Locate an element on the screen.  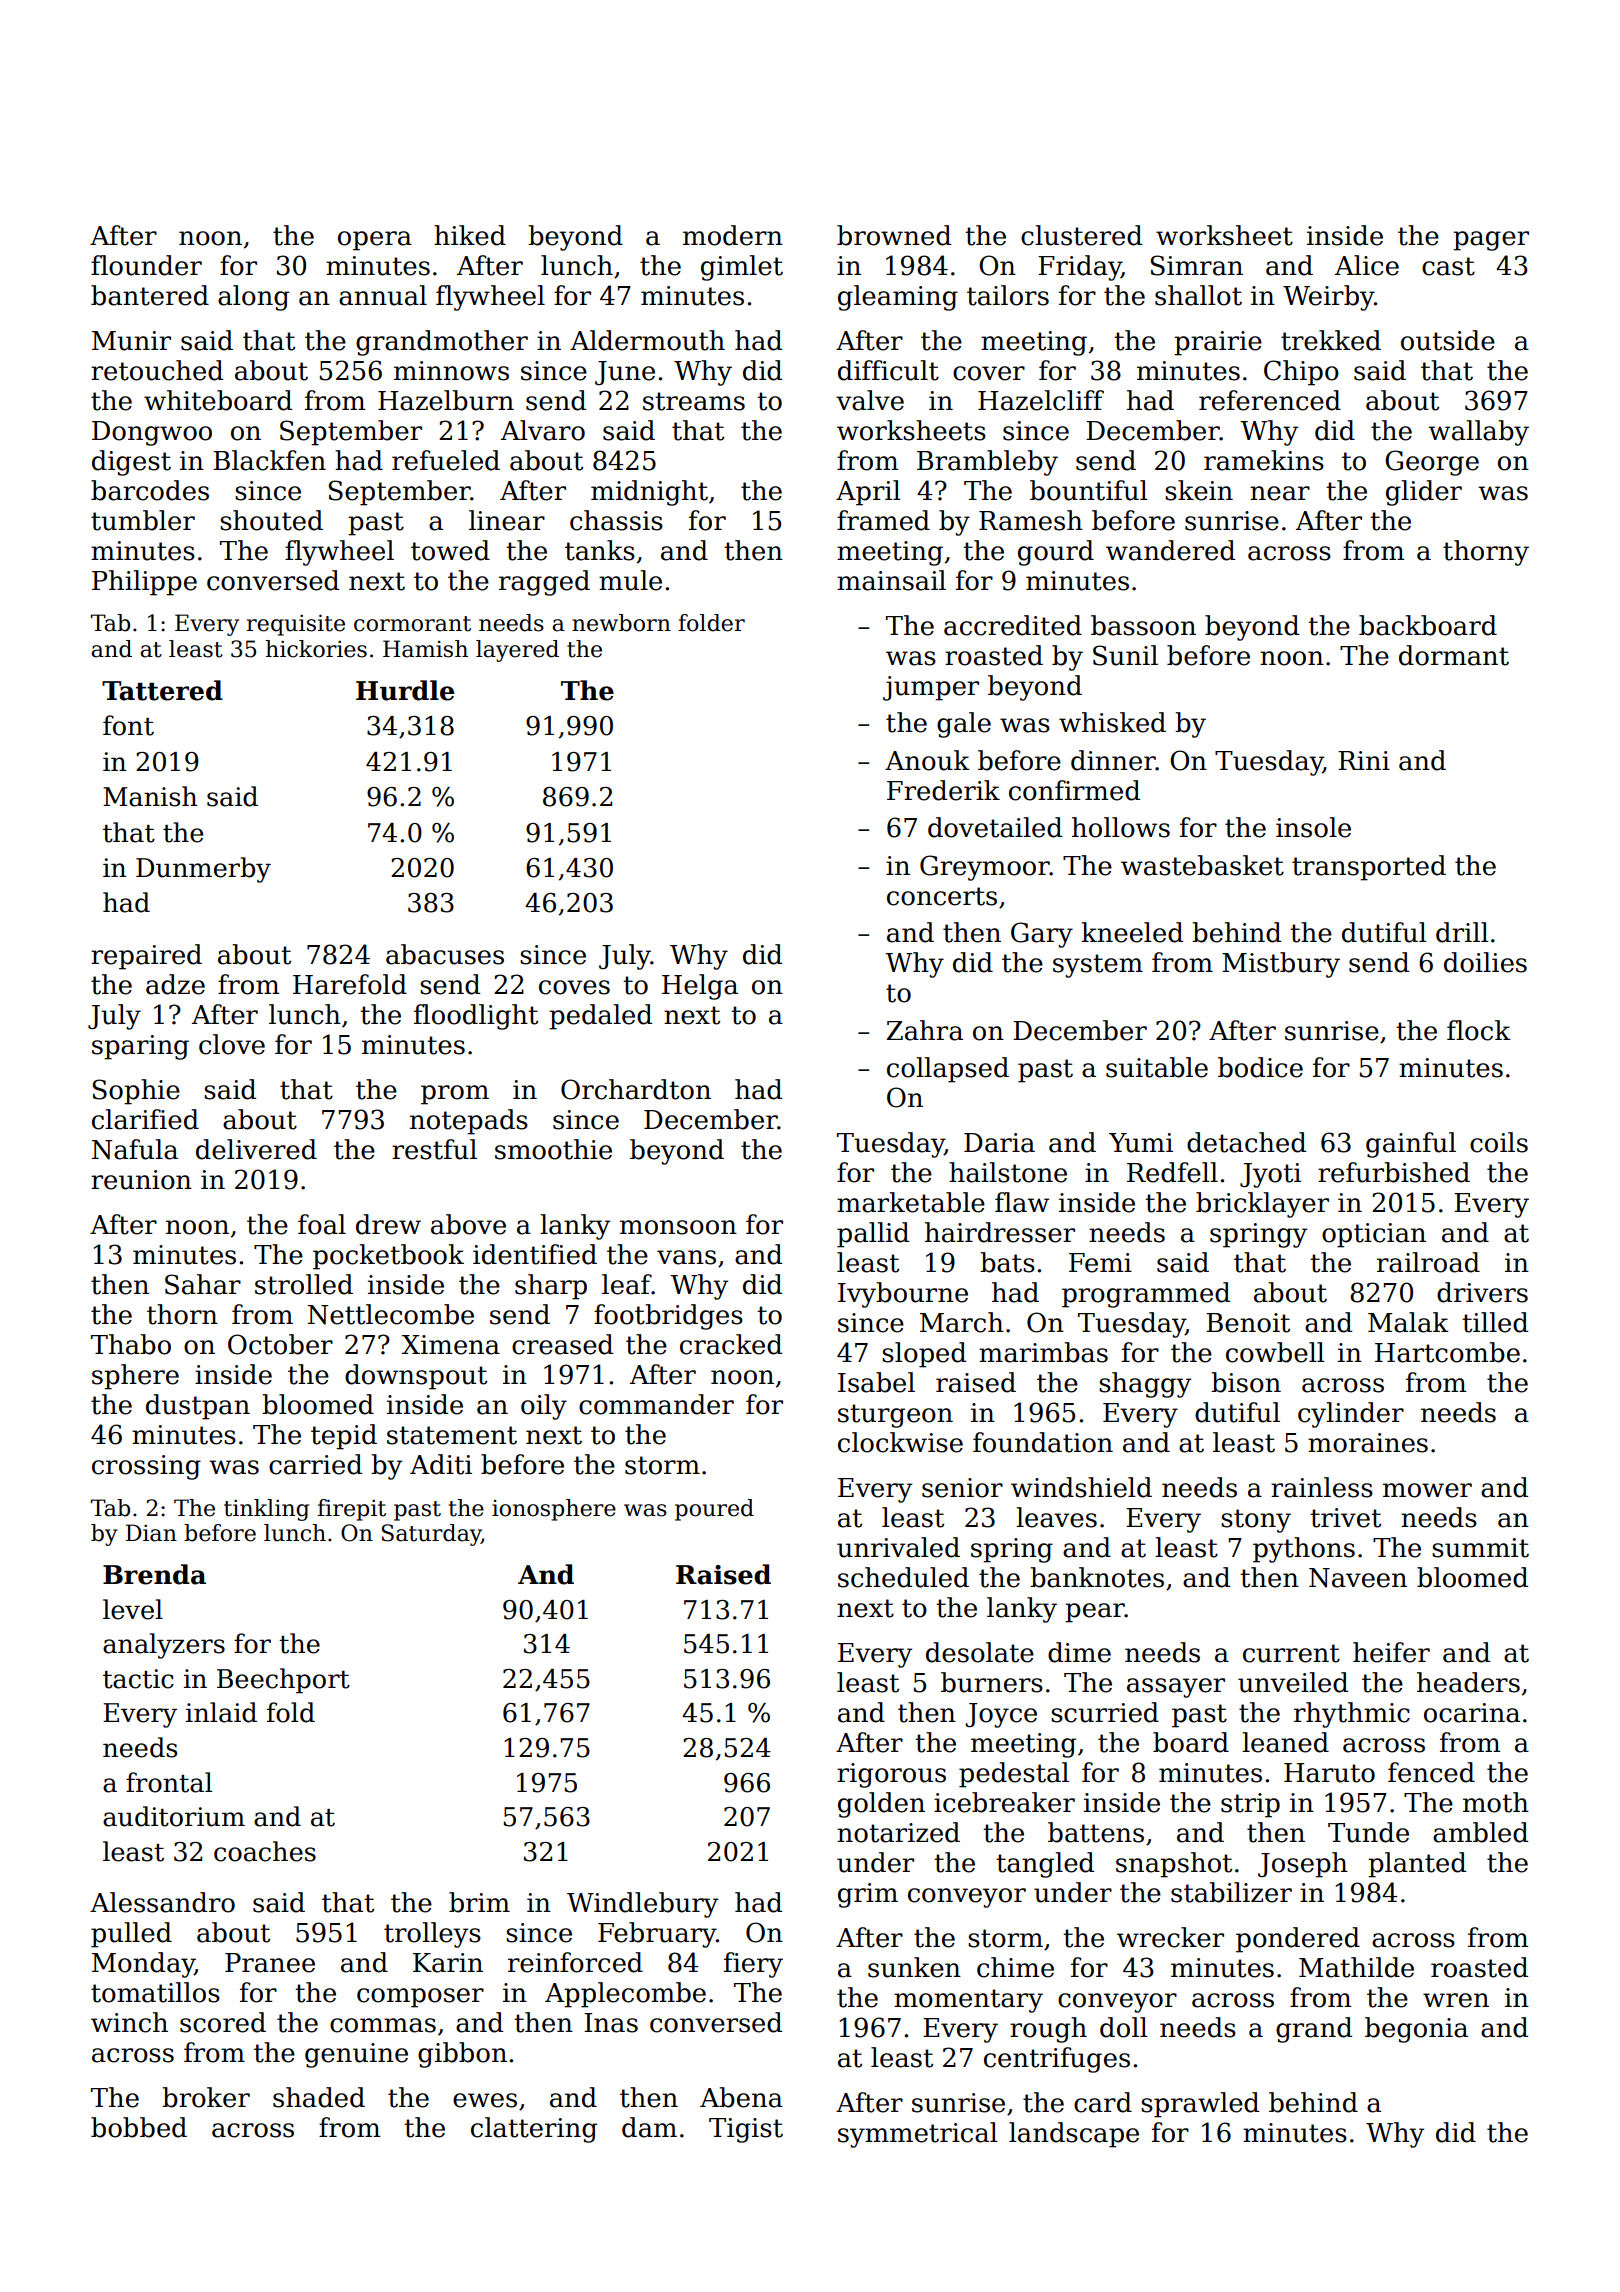
outside is located at coordinates (1448, 340).
